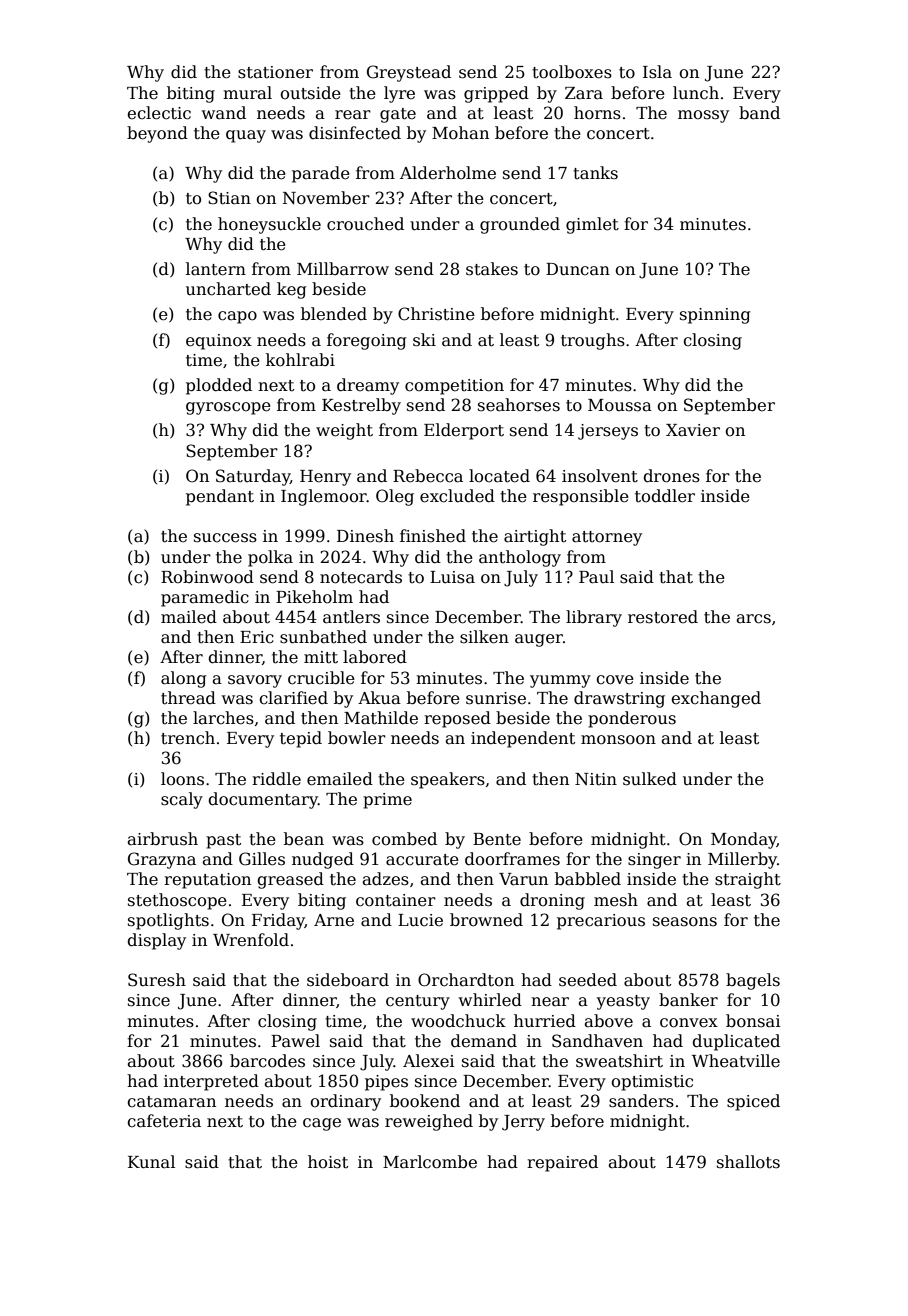 Image resolution: width=908 pixels, height=1316 pixels. What do you see at coordinates (334, 314) in the screenshot?
I see `blended` at bounding box center [334, 314].
